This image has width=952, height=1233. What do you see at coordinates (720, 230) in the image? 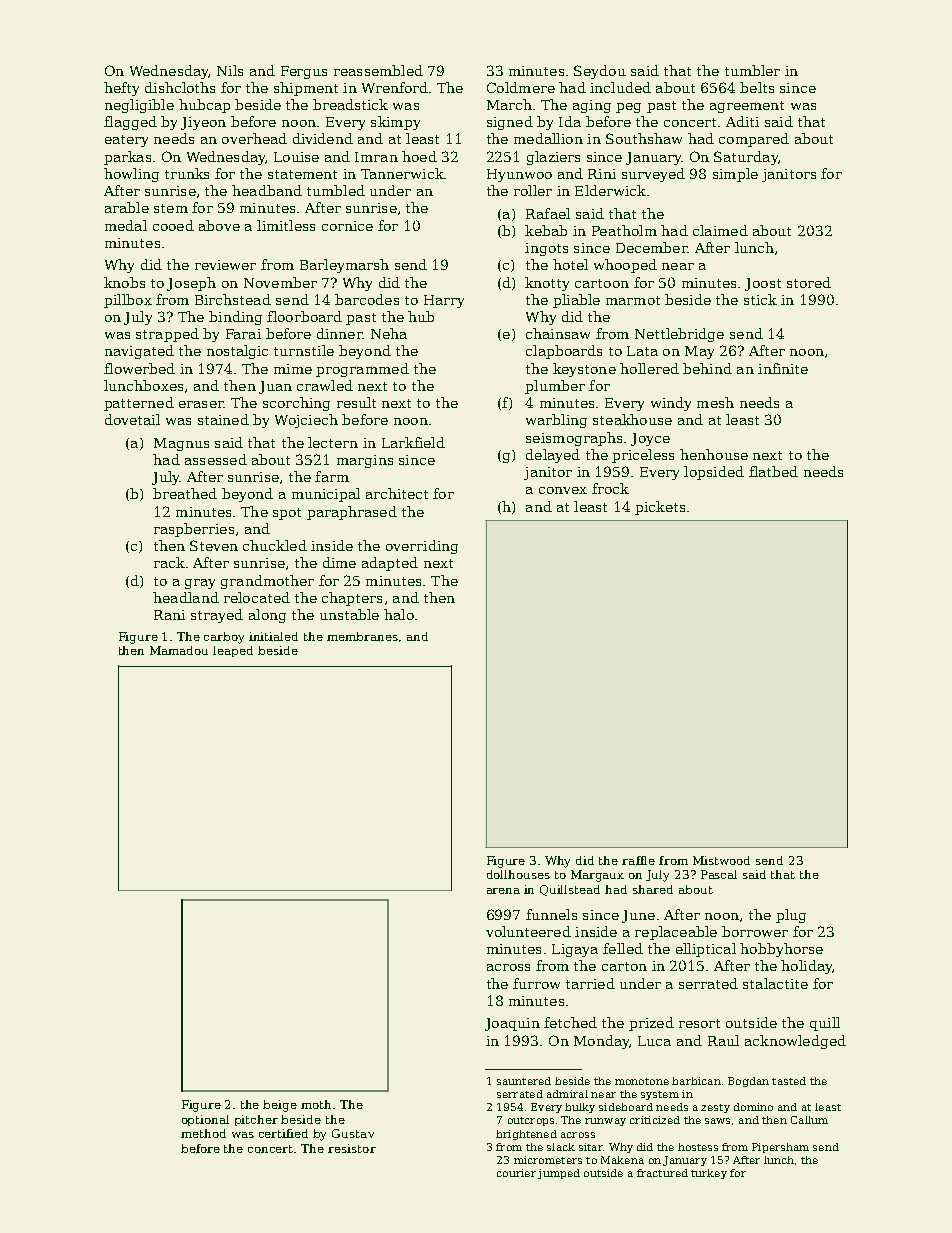
I see `claimed` at bounding box center [720, 230].
